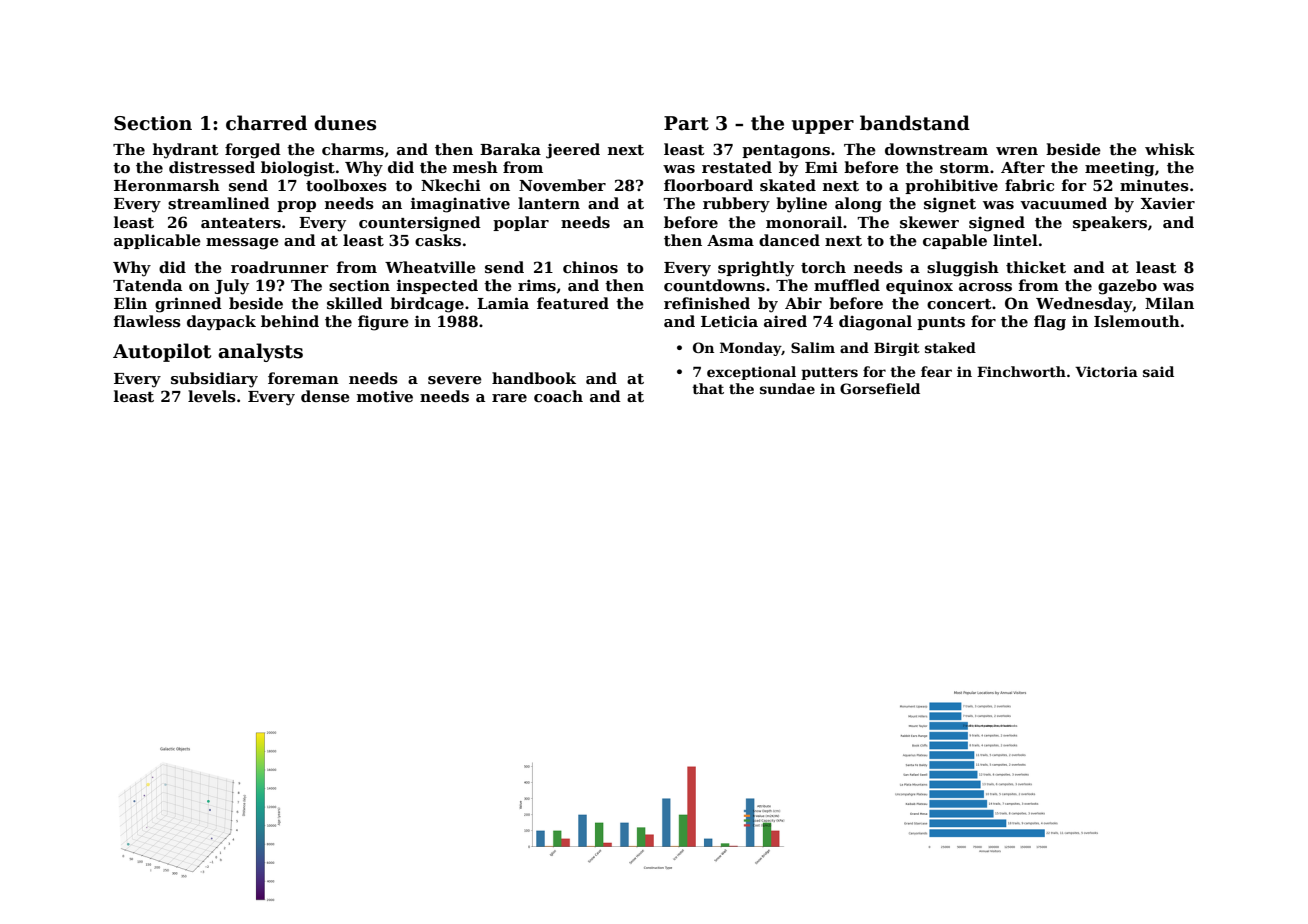 The image size is (1308, 924). What do you see at coordinates (1120, 169) in the screenshot?
I see `meeting` at bounding box center [1120, 169].
